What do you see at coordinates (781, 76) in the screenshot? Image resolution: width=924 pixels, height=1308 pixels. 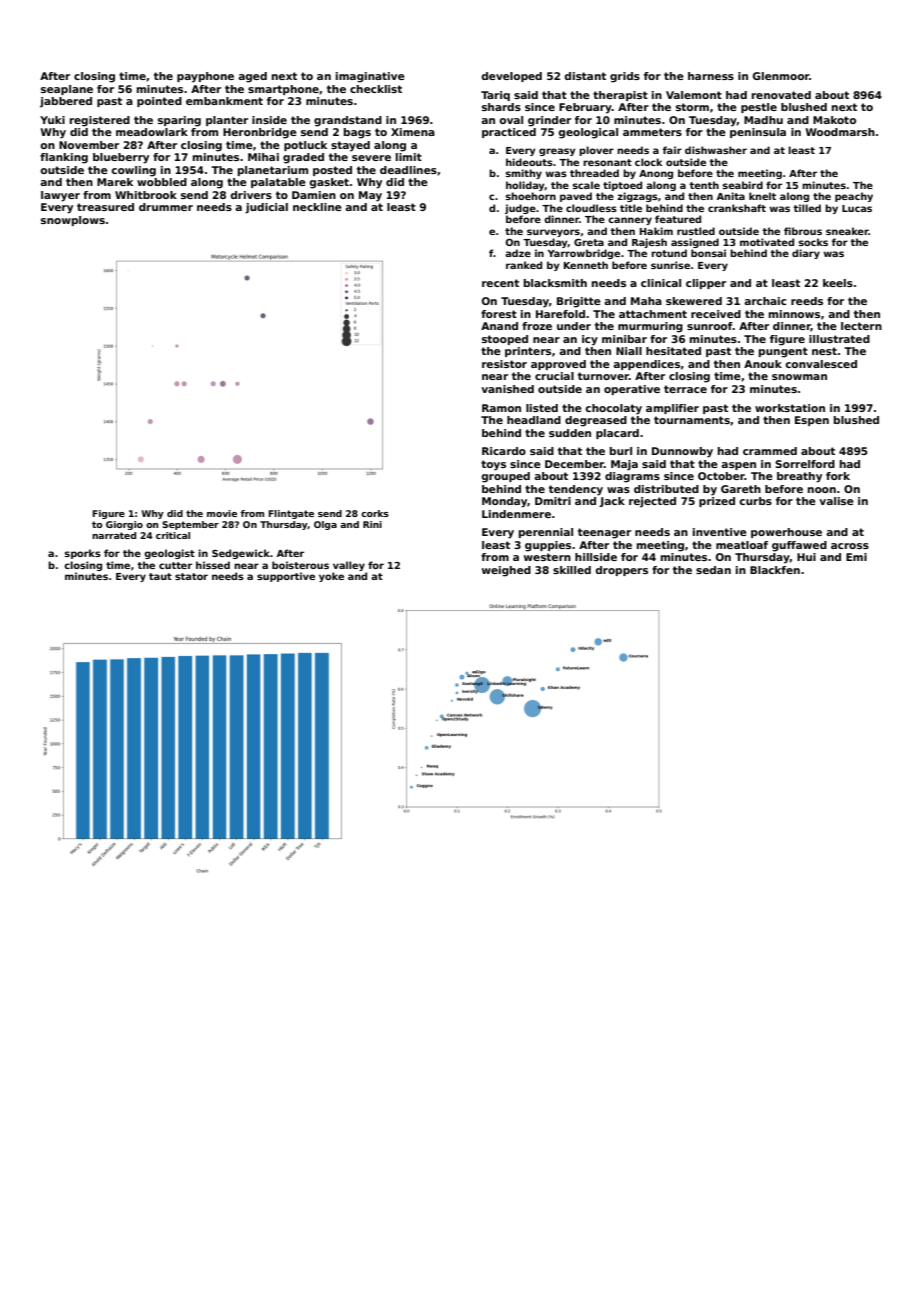 I see `Glenmoor` at bounding box center [781, 76].
